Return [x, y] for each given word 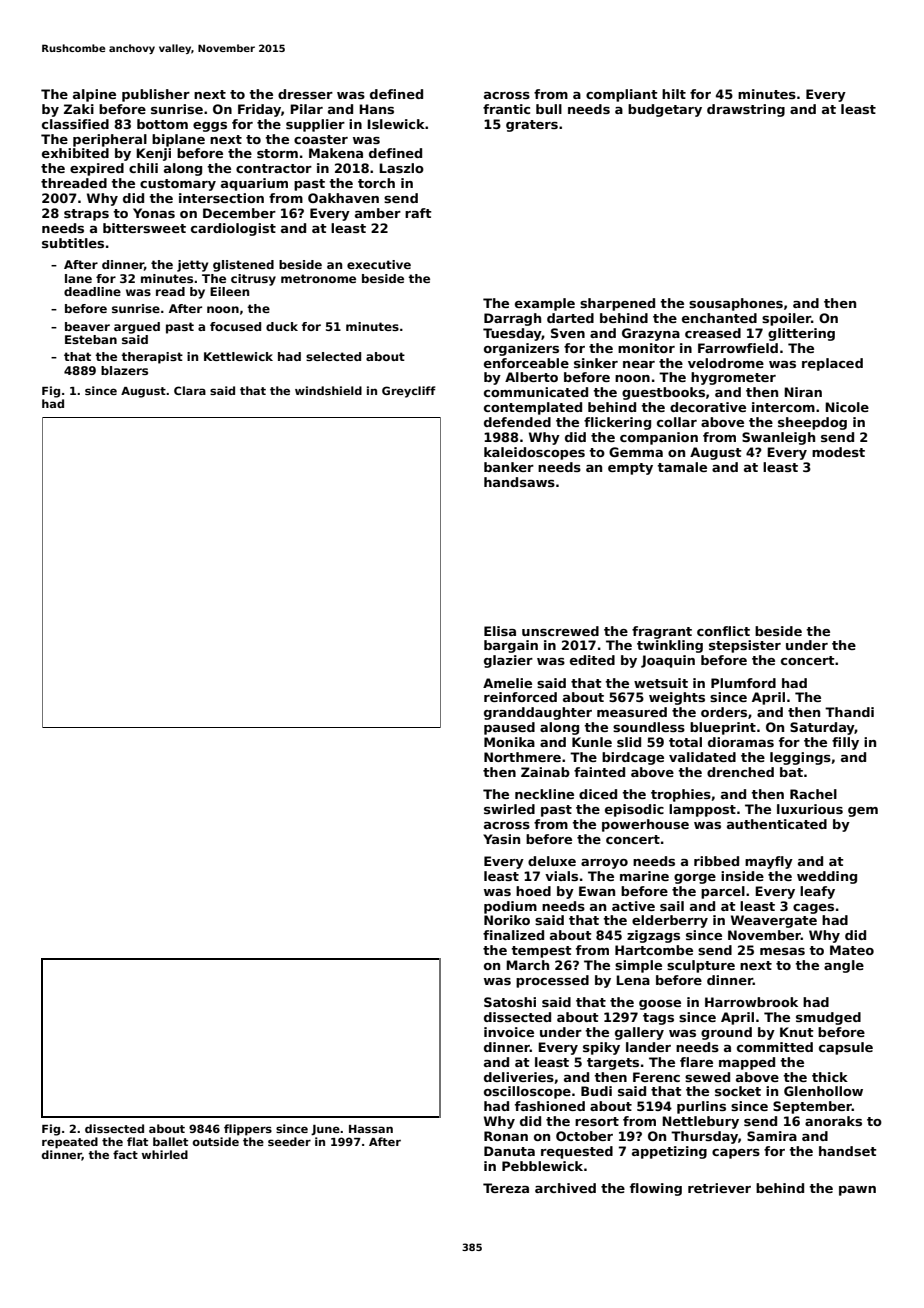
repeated [70, 1143]
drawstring [746, 110]
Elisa [500, 631]
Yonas [154, 213]
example [545, 304]
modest [838, 452]
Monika [509, 742]
